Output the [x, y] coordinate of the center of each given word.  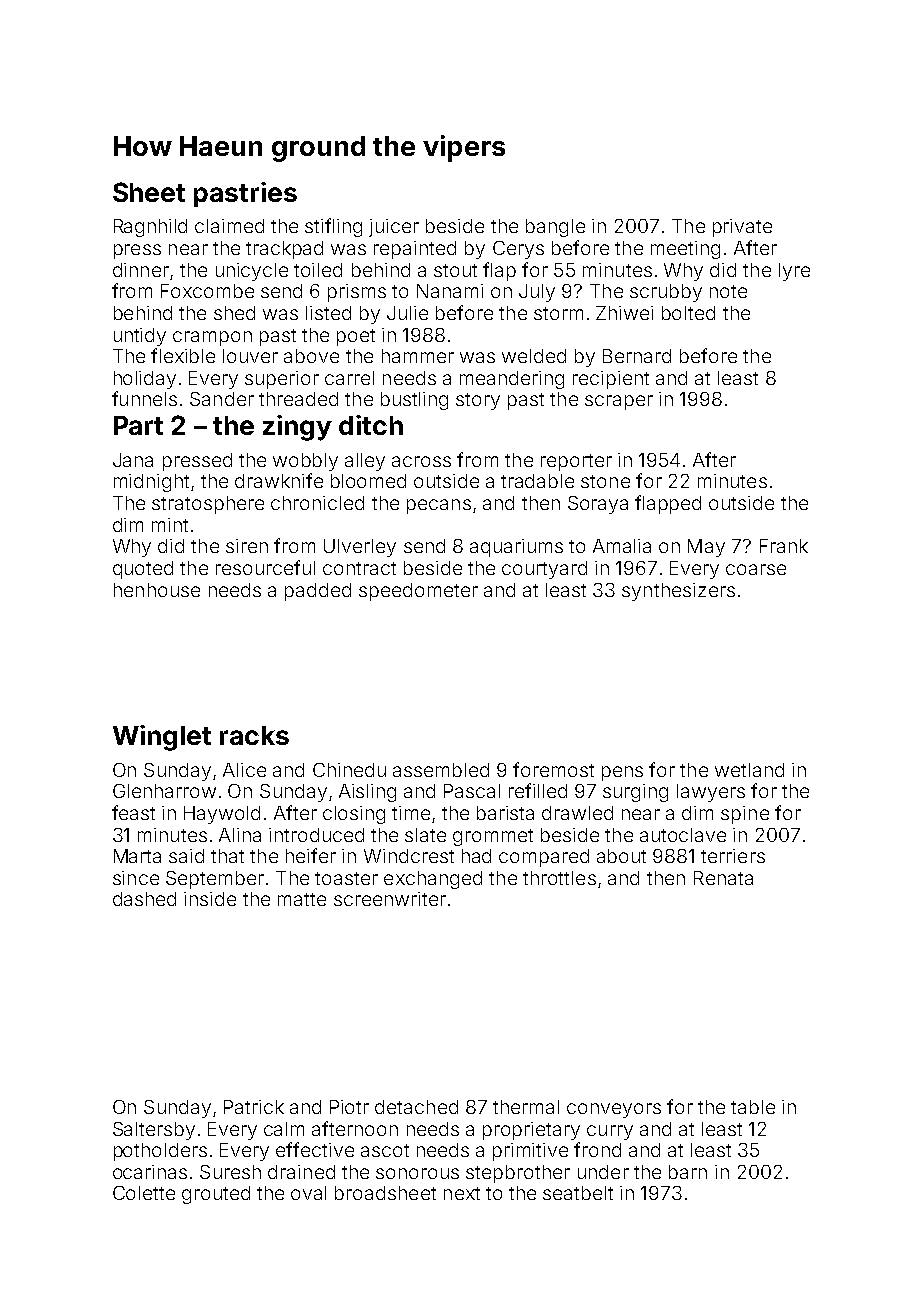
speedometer [418, 592]
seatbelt [578, 1193]
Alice [244, 770]
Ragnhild [150, 228]
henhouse [157, 590]
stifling [333, 227]
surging [635, 793]
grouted [216, 1195]
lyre [794, 272]
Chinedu [349, 770]
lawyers [711, 793]
